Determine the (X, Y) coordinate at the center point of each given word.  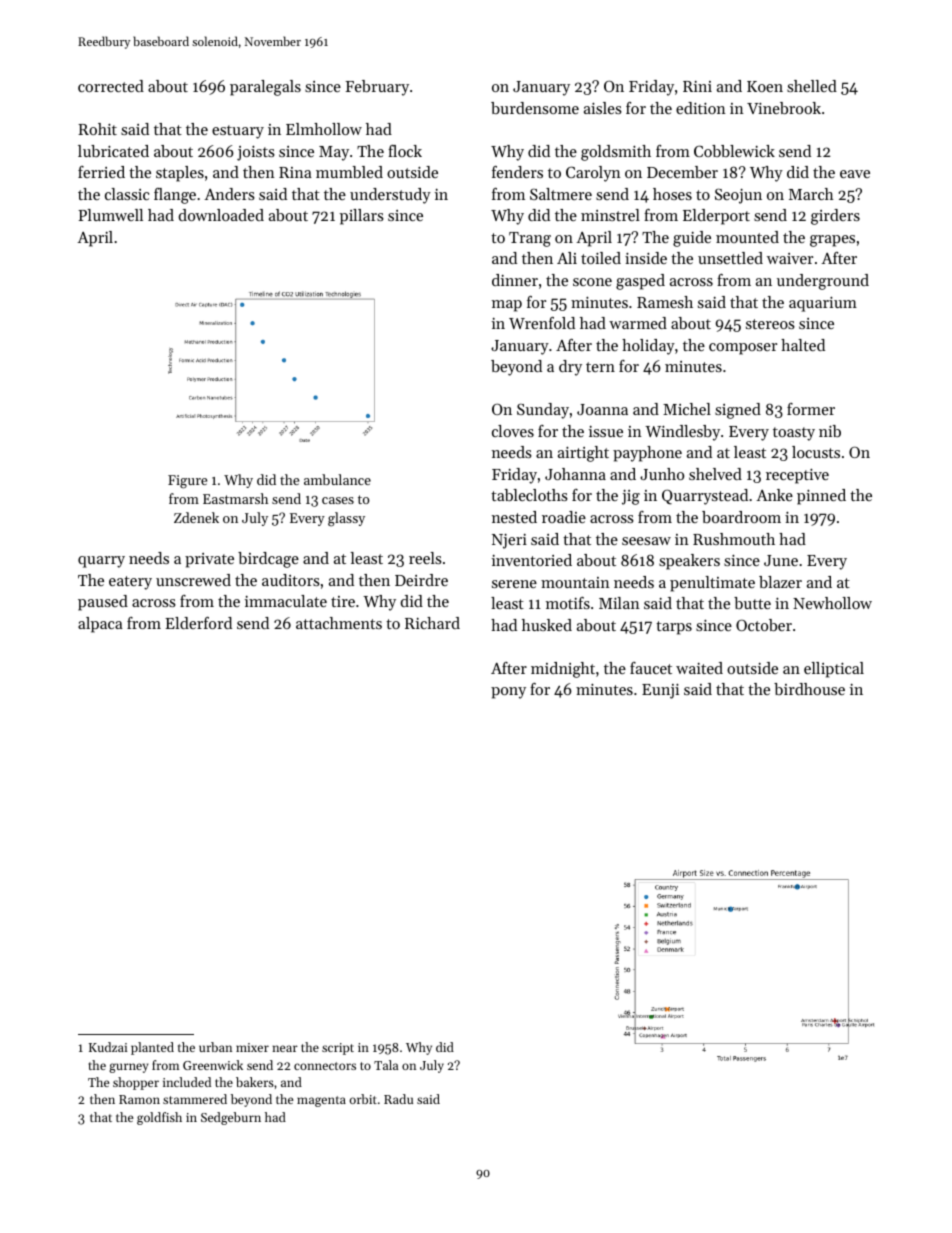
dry (570, 368)
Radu (398, 1099)
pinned (821, 497)
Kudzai (108, 1047)
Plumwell (110, 215)
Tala (386, 1065)
